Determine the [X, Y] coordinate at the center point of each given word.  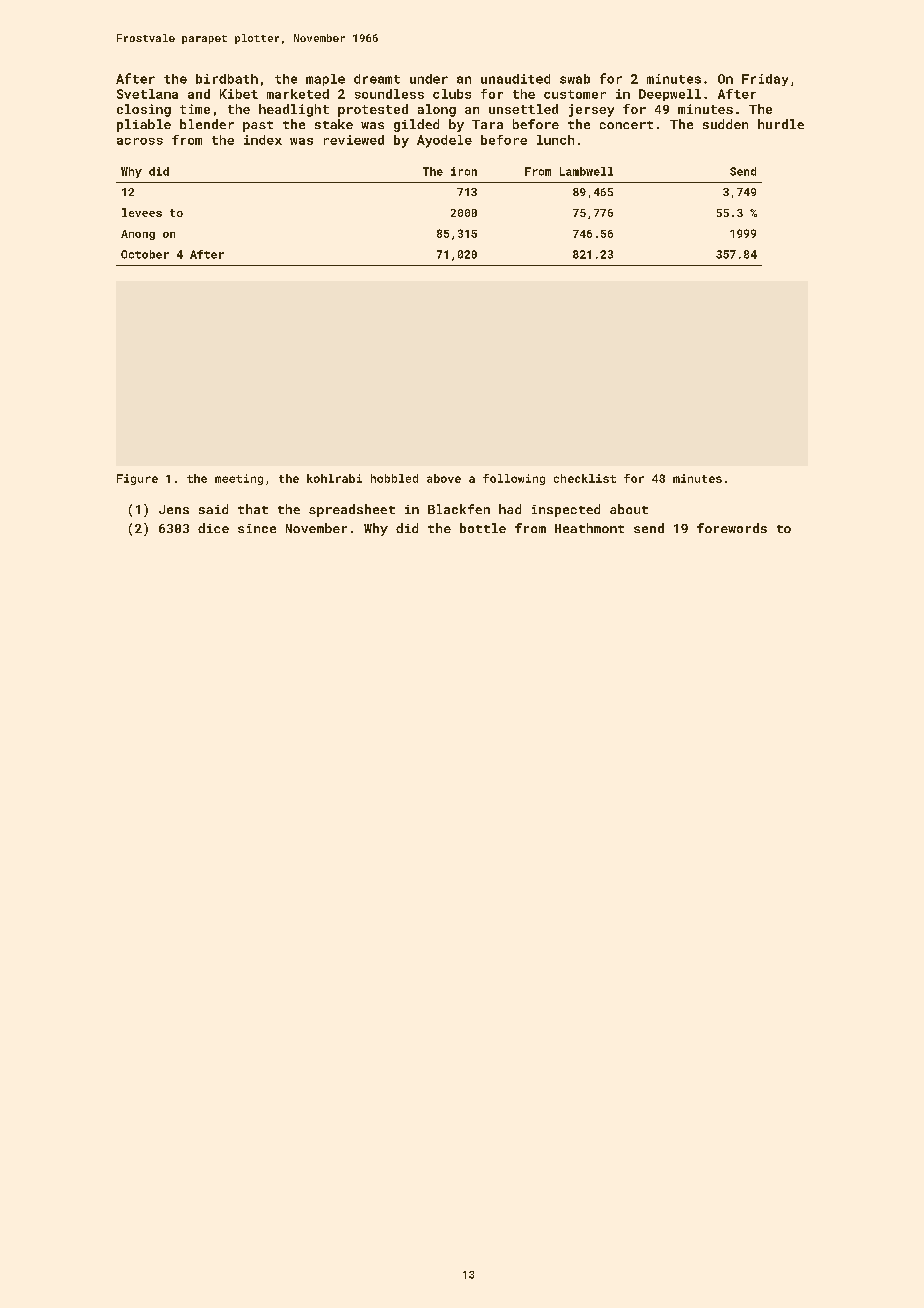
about [629, 509]
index [263, 140]
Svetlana [147, 94]
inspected [566, 510]
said [213, 509]
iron [464, 171]
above [444, 478]
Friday [765, 80]
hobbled [394, 478]
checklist [585, 478]
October [145, 254]
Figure [137, 479]
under [429, 79]
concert [626, 125]
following [514, 479]
